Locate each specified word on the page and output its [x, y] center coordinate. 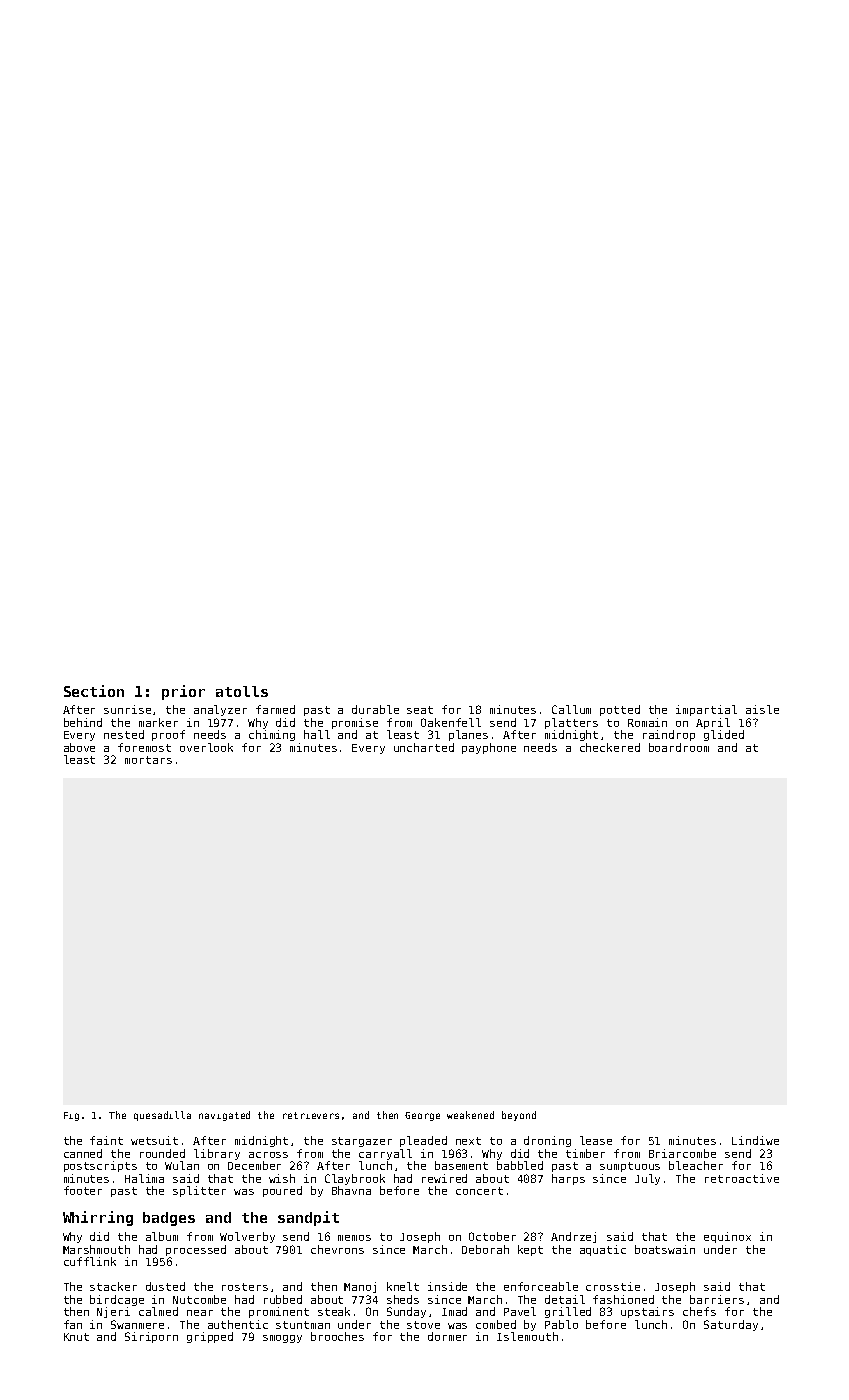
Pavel [520, 1311]
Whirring [98, 1218]
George [422, 1116]
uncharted [424, 747]
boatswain [665, 1249]
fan [73, 1324]
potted [620, 710]
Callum [571, 709]
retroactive [742, 1178]
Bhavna [351, 1190]
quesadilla [162, 1116]
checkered [610, 747]
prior [183, 692]
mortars [148, 760]
